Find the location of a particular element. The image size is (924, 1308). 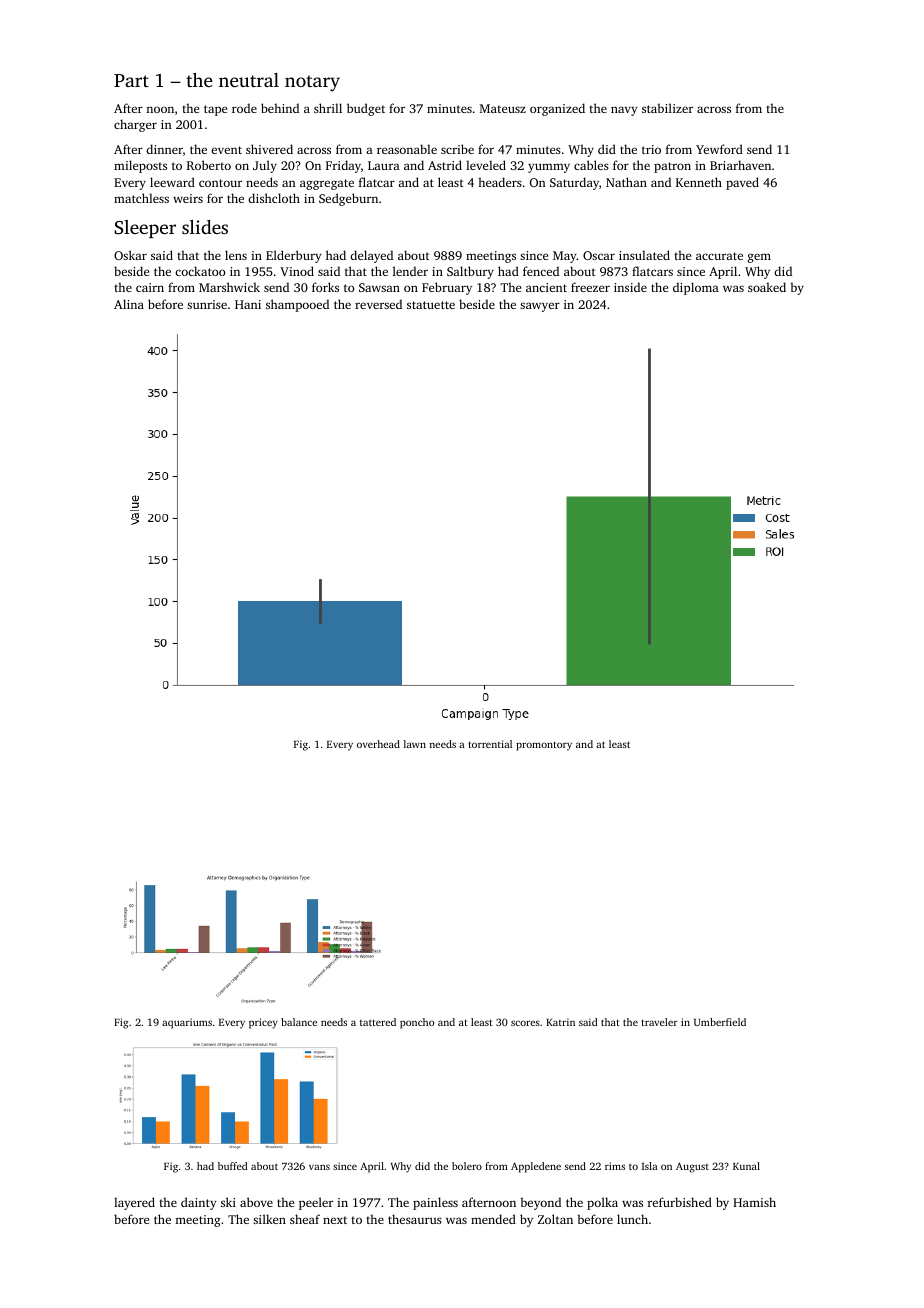

Kunal is located at coordinates (746, 1166).
